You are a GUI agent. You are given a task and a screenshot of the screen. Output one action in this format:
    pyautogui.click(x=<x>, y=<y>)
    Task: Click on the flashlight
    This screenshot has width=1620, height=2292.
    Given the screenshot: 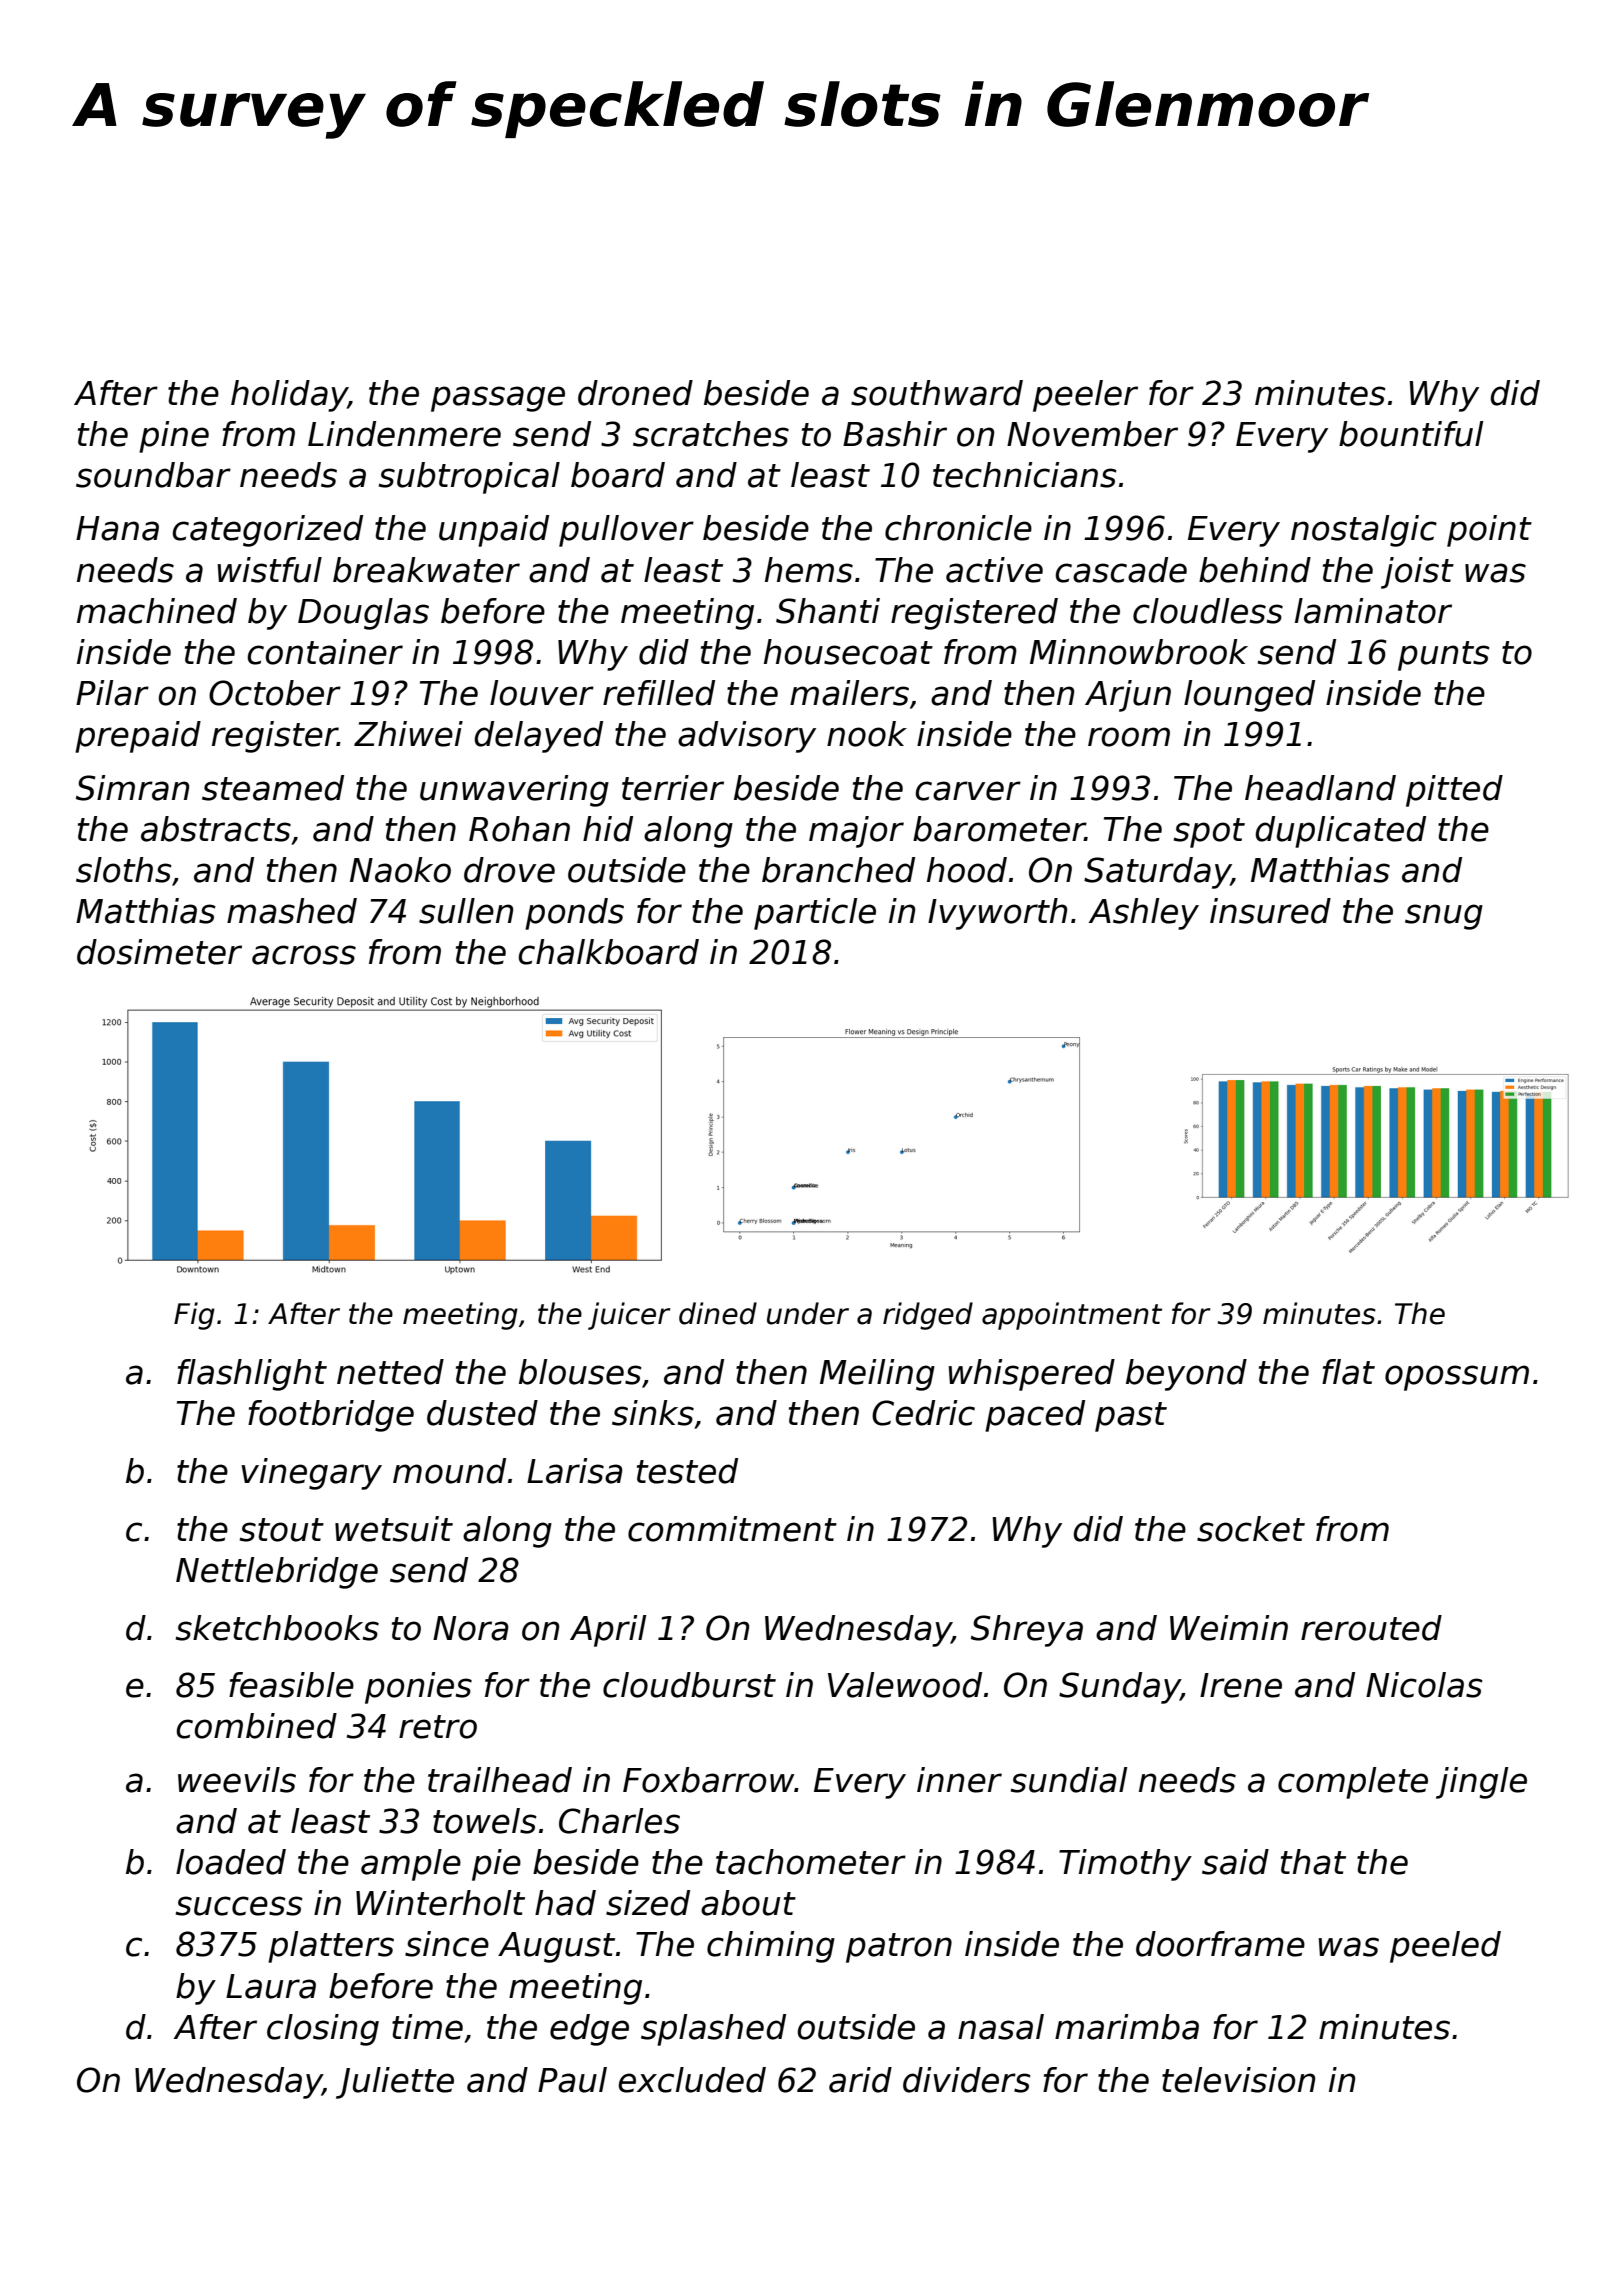 What is the action you would take?
    pyautogui.click(x=252, y=1375)
